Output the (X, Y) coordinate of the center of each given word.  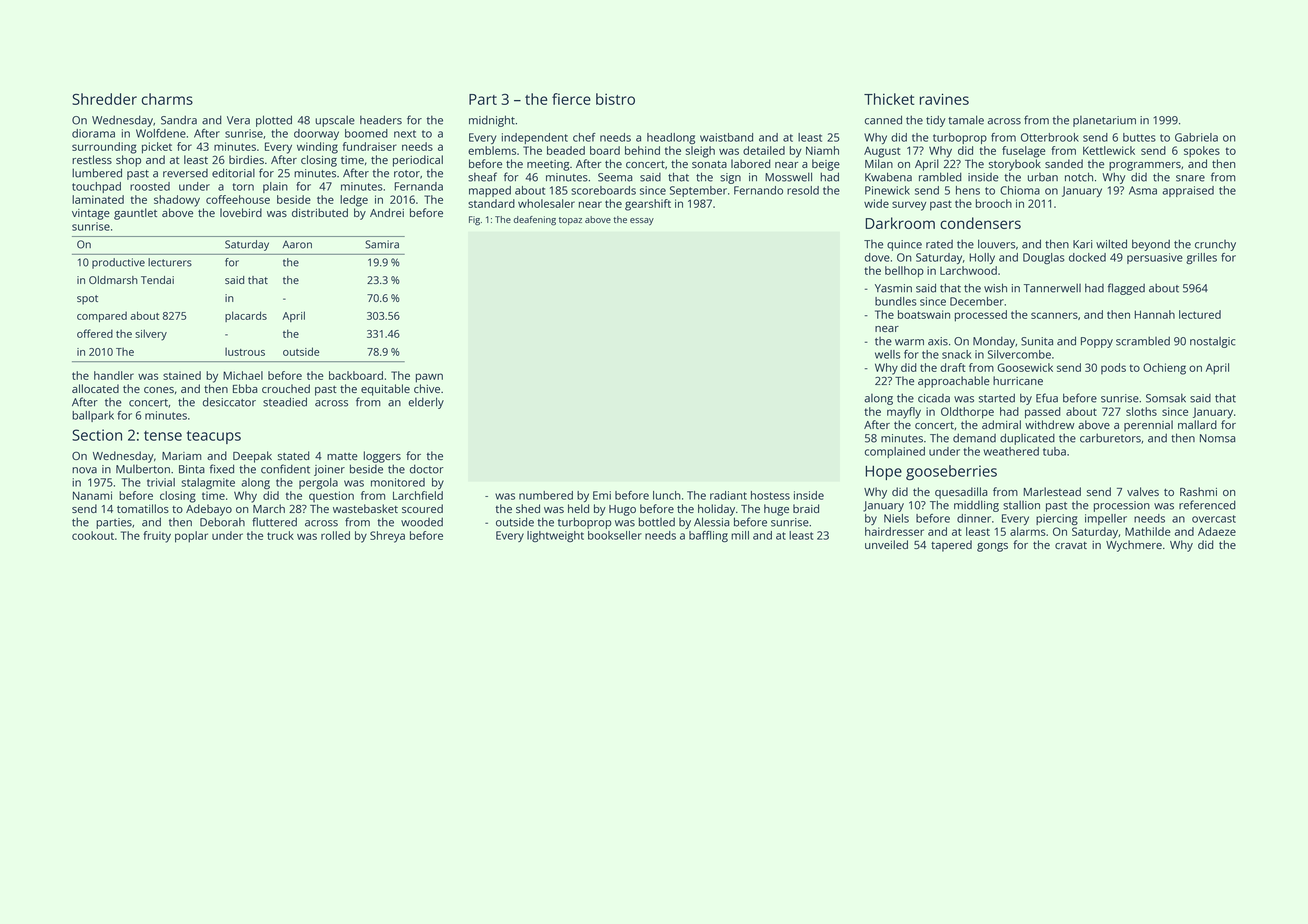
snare (1190, 178)
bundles (896, 301)
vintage (91, 214)
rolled (335, 535)
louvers (996, 244)
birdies (246, 159)
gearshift (648, 205)
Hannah (1155, 314)
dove (877, 257)
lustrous (245, 351)
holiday (716, 510)
